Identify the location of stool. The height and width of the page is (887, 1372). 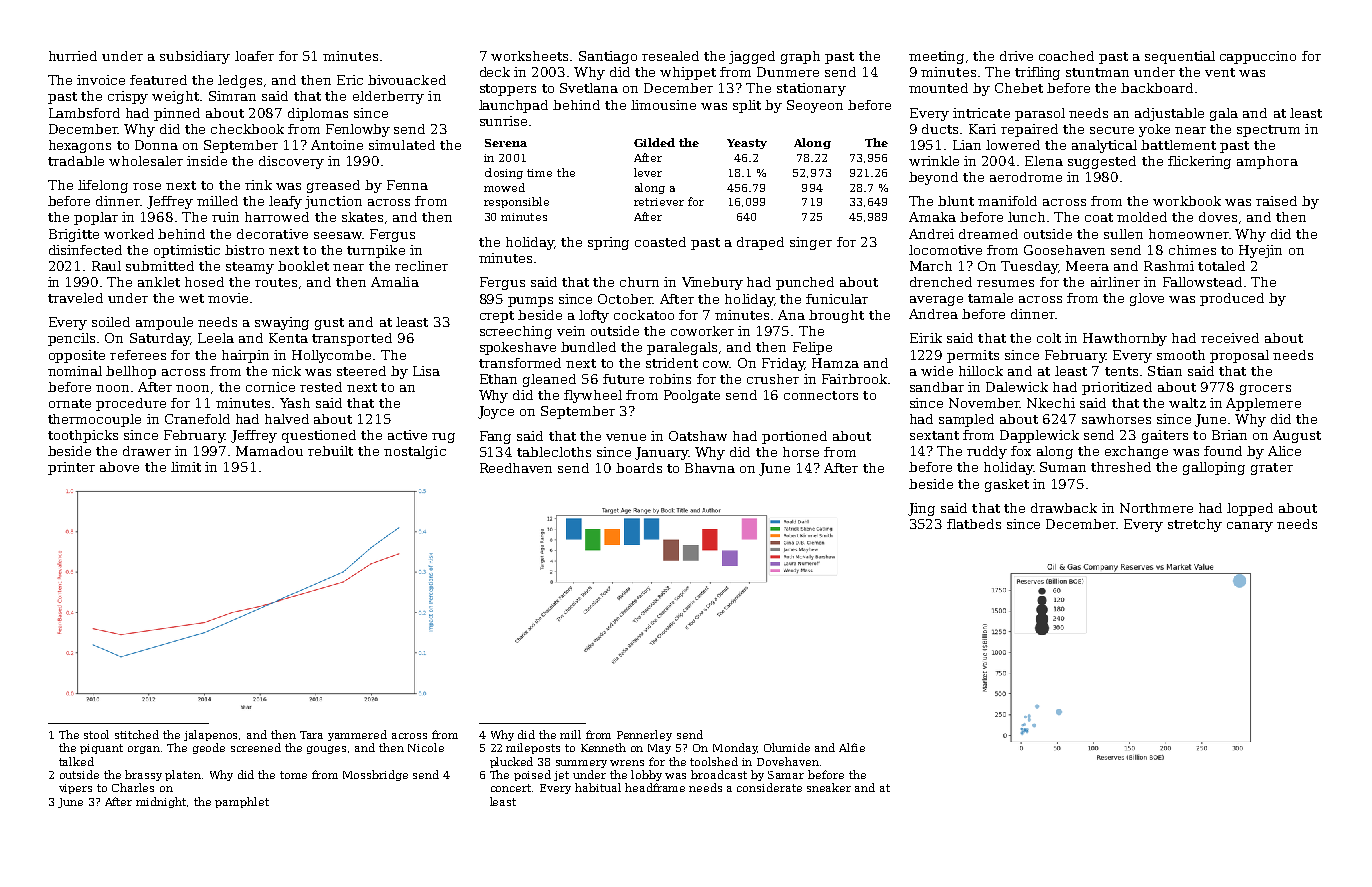
(96, 734).
